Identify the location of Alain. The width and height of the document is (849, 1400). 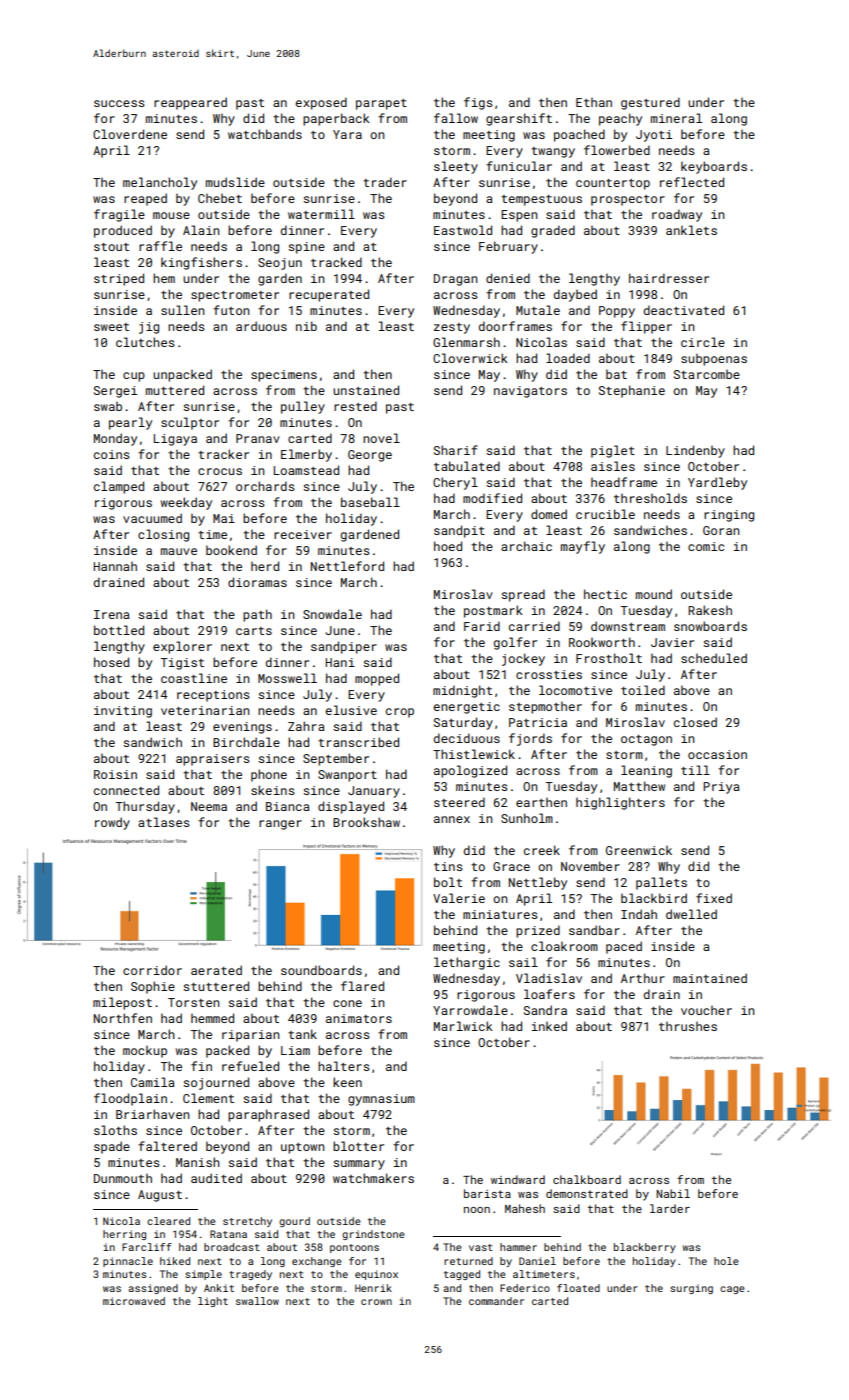
(201, 230).
